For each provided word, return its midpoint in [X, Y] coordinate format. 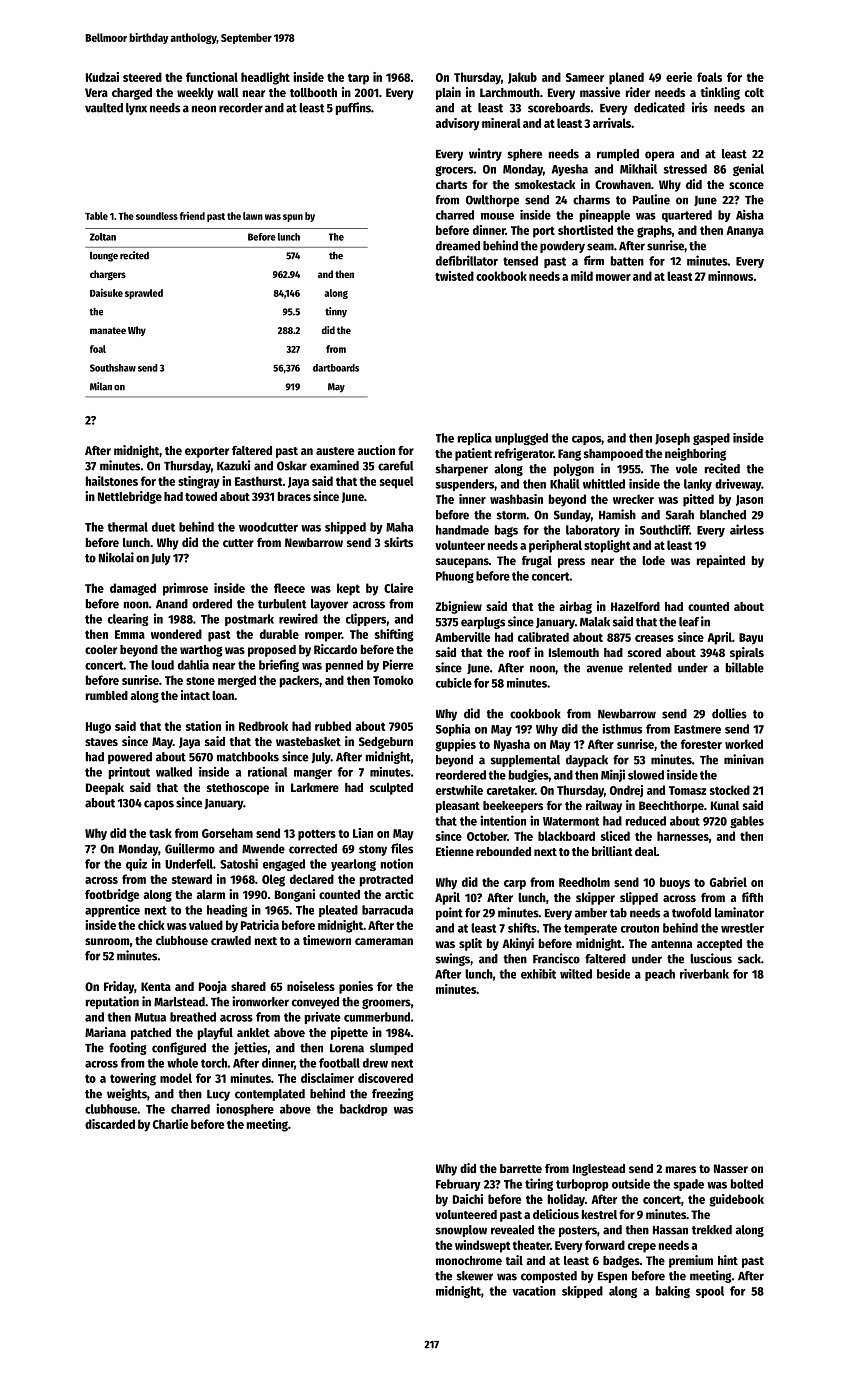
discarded [110, 1124]
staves [101, 742]
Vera [96, 92]
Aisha [750, 215]
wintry [485, 154]
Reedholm [584, 882]
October [487, 836]
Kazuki [233, 465]
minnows [730, 276]
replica [475, 439]
